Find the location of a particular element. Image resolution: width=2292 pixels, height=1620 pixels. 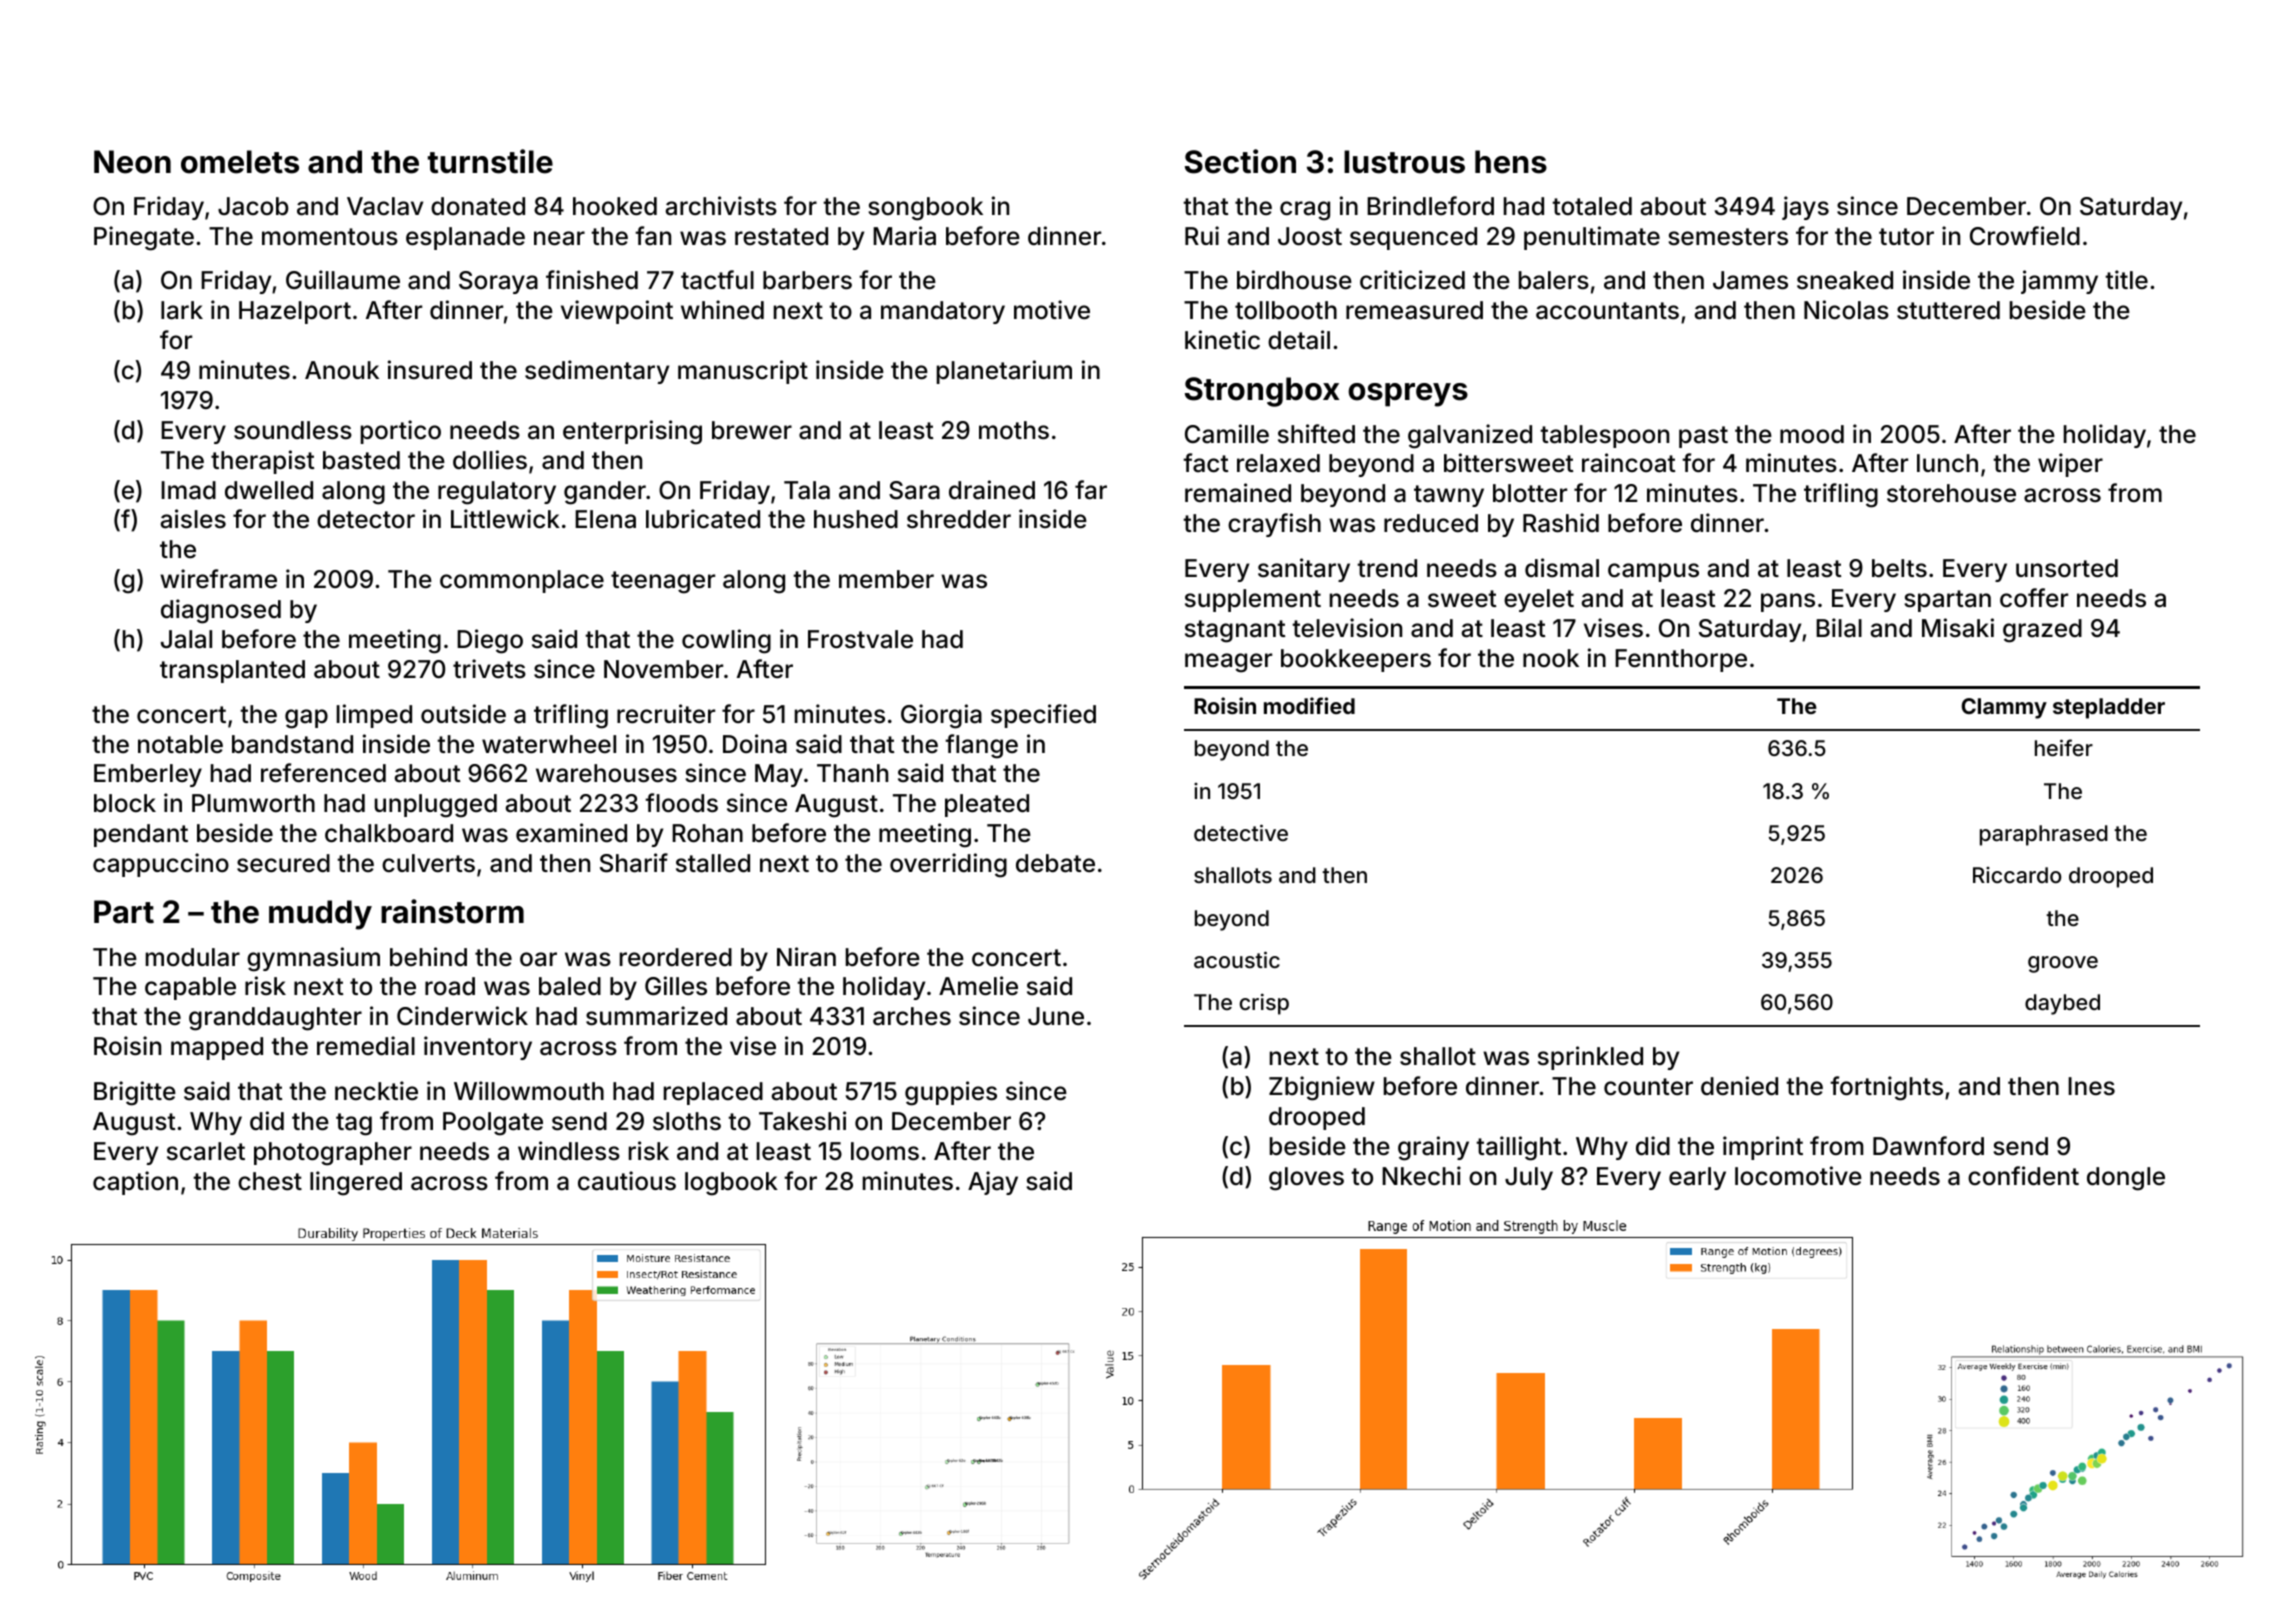

fortnights is located at coordinates (1886, 1088).
